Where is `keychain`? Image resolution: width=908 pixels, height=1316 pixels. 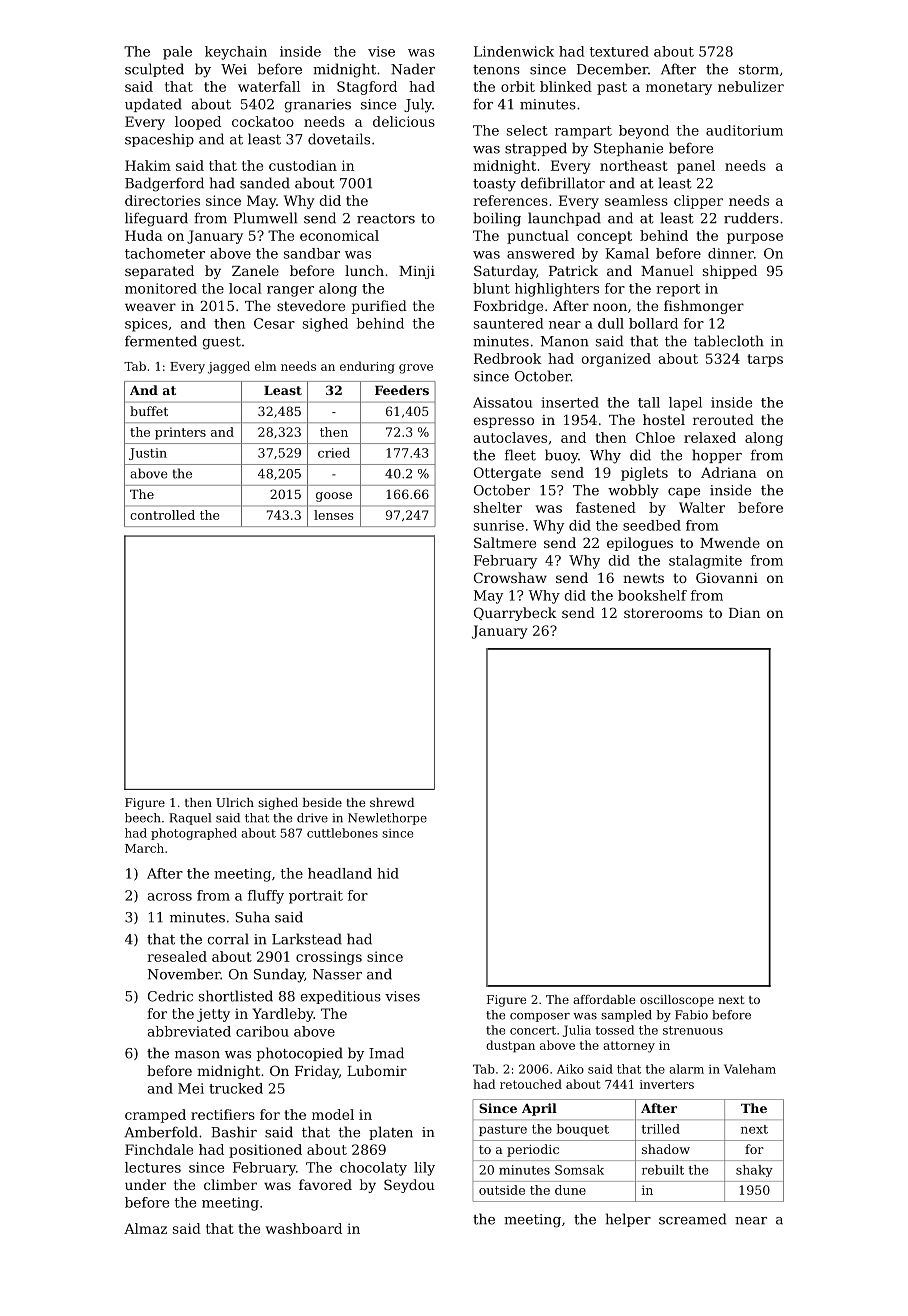
keychain is located at coordinates (236, 53).
